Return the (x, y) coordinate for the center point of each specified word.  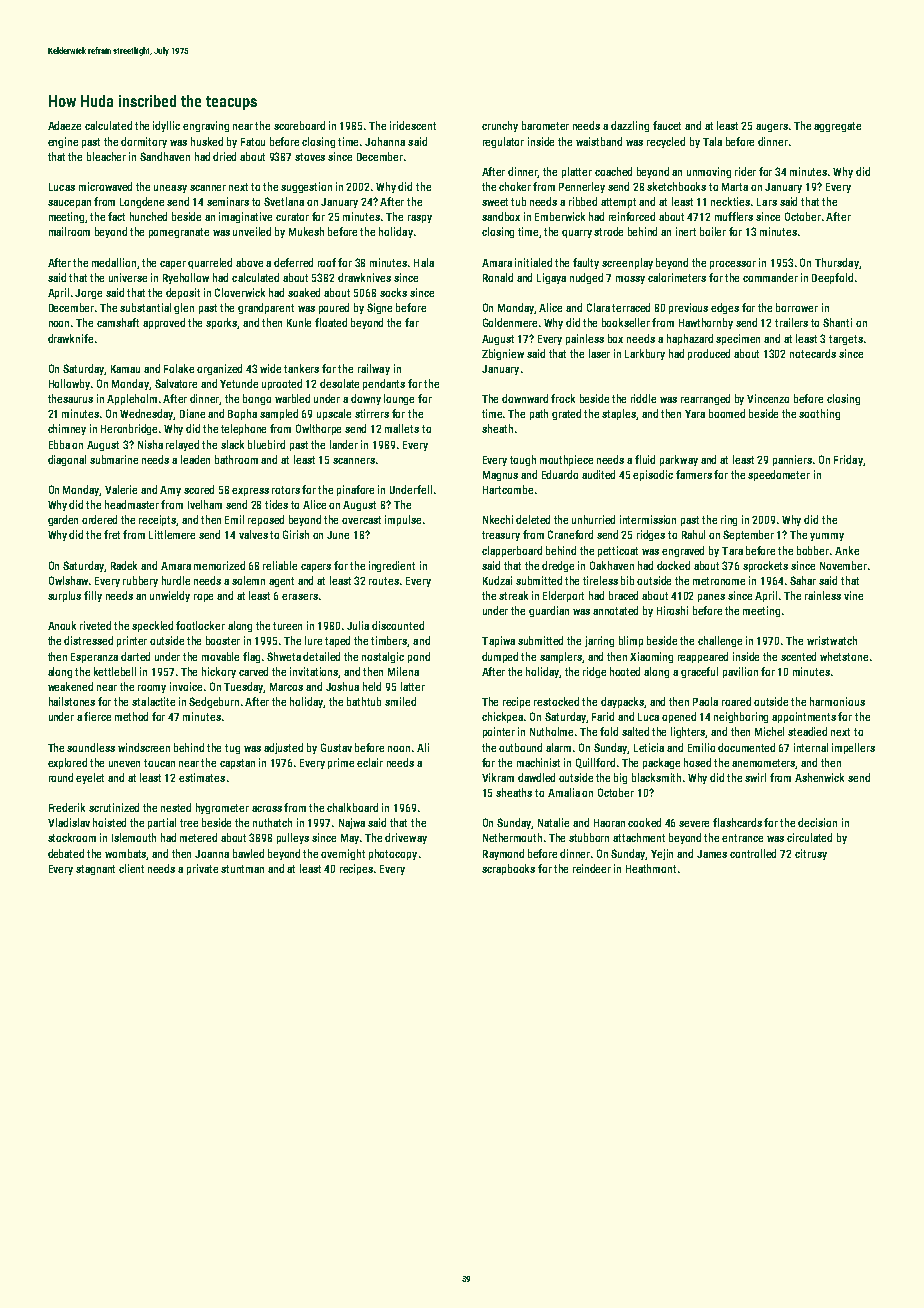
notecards (813, 353)
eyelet (90, 778)
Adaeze (64, 125)
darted (135, 656)
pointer (499, 732)
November (843, 565)
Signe (379, 308)
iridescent (413, 125)
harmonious (837, 701)
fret (112, 534)
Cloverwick (240, 292)
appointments (804, 717)
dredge (558, 566)
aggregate (837, 127)
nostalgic (383, 657)
